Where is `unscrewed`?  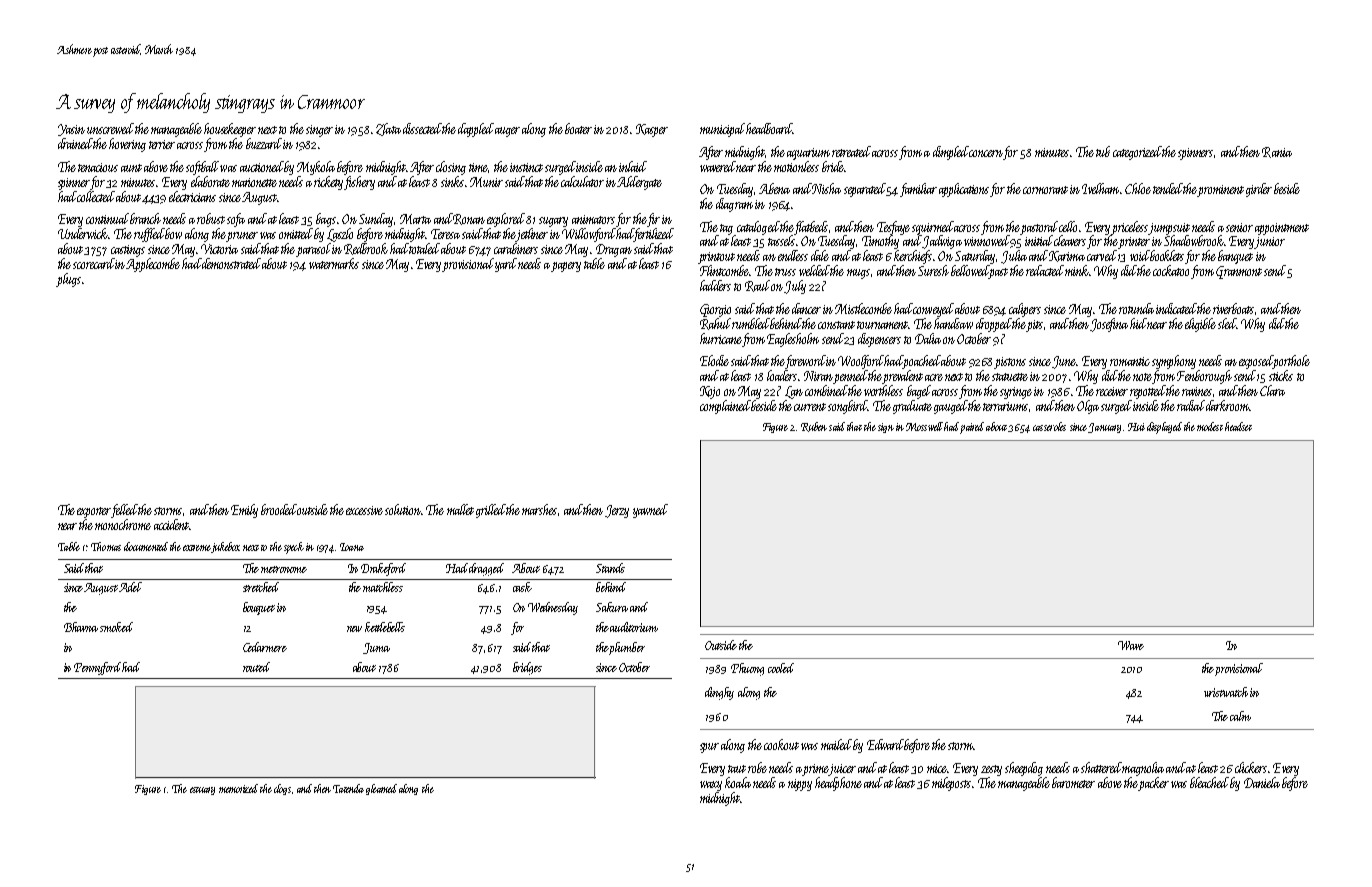 unscrewed is located at coordinates (110, 128).
